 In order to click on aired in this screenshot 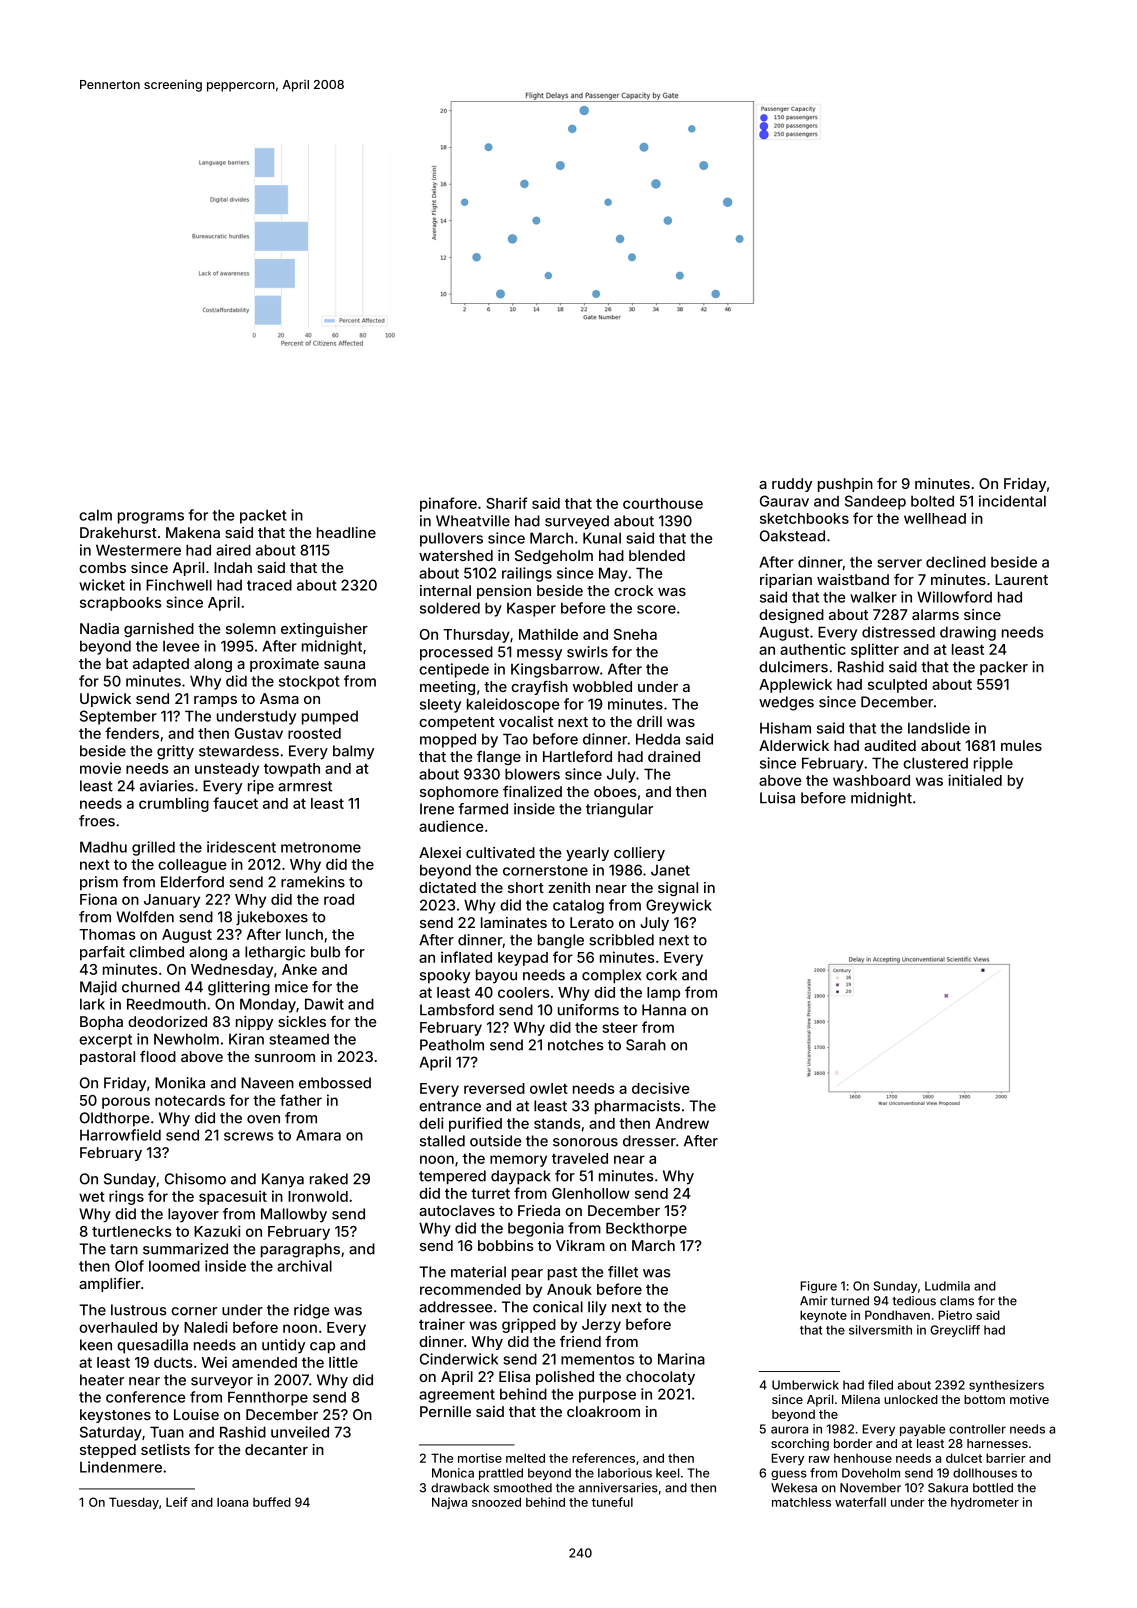, I will do `click(233, 550)`.
